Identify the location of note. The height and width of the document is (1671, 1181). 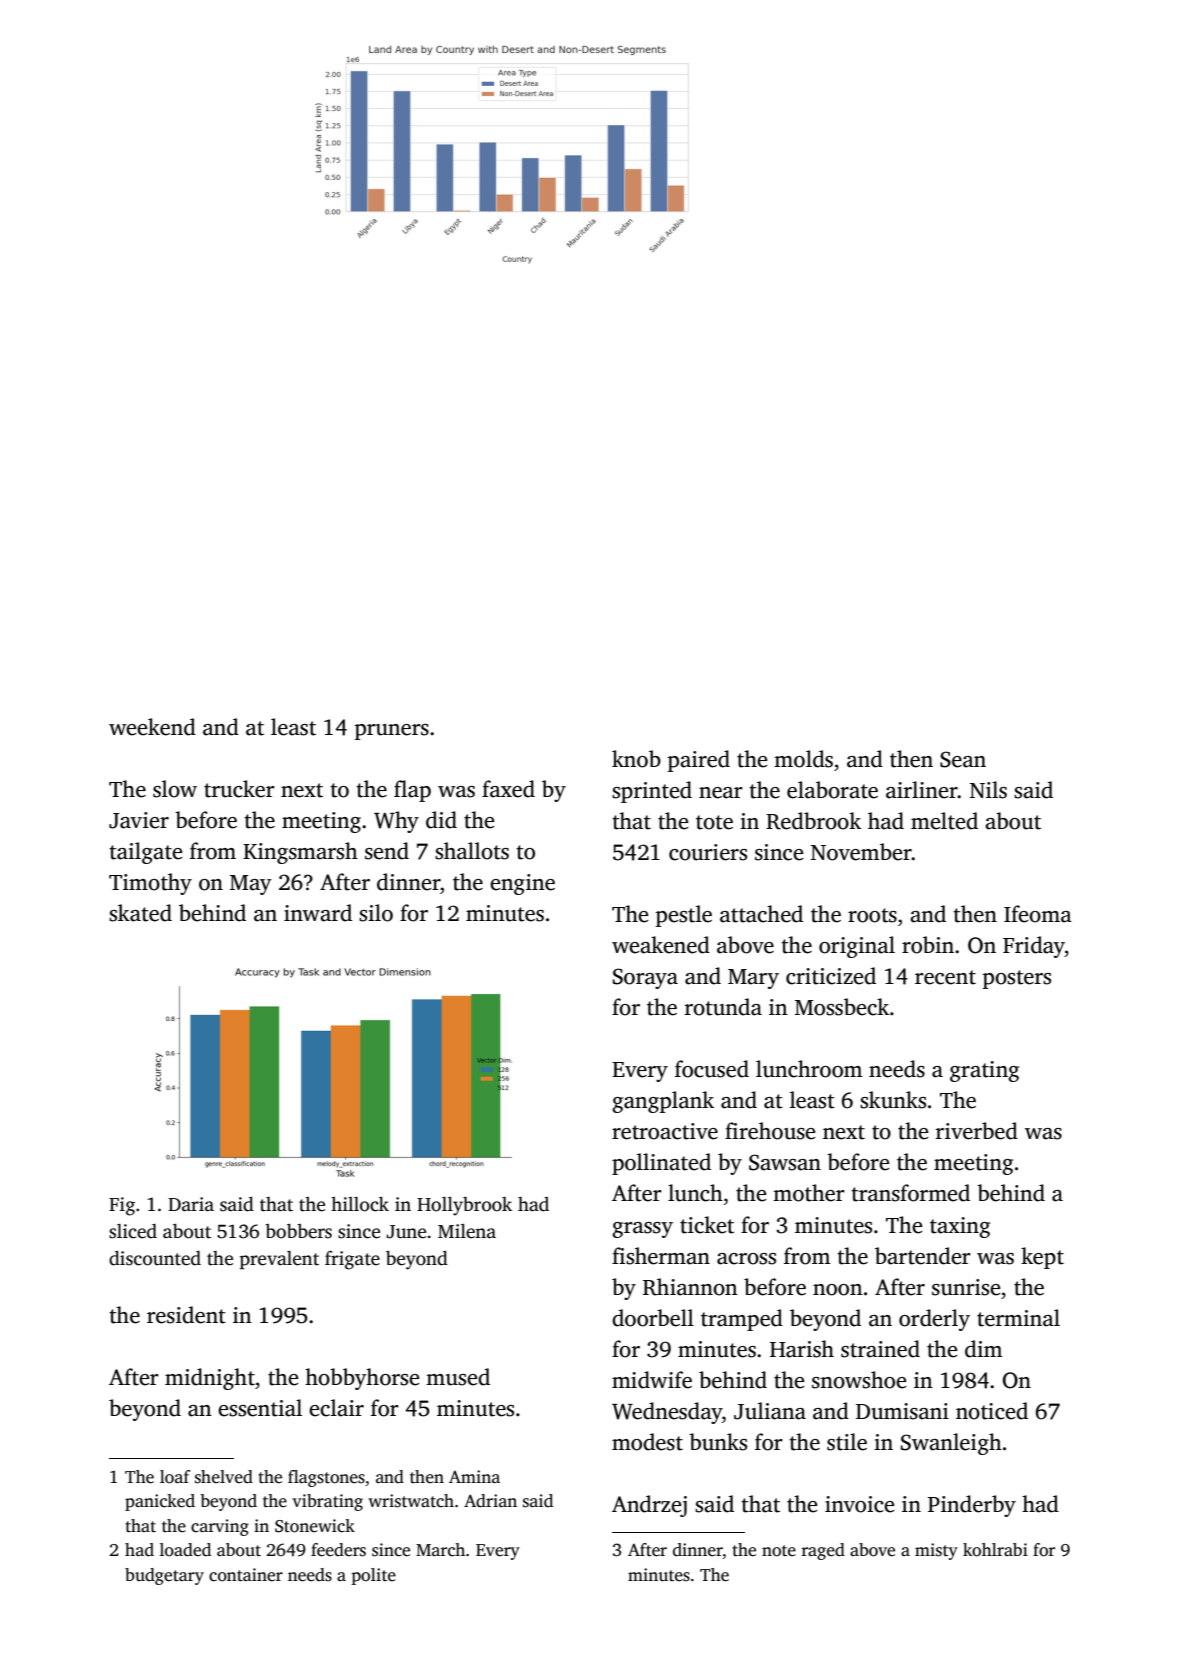
(779, 1551).
